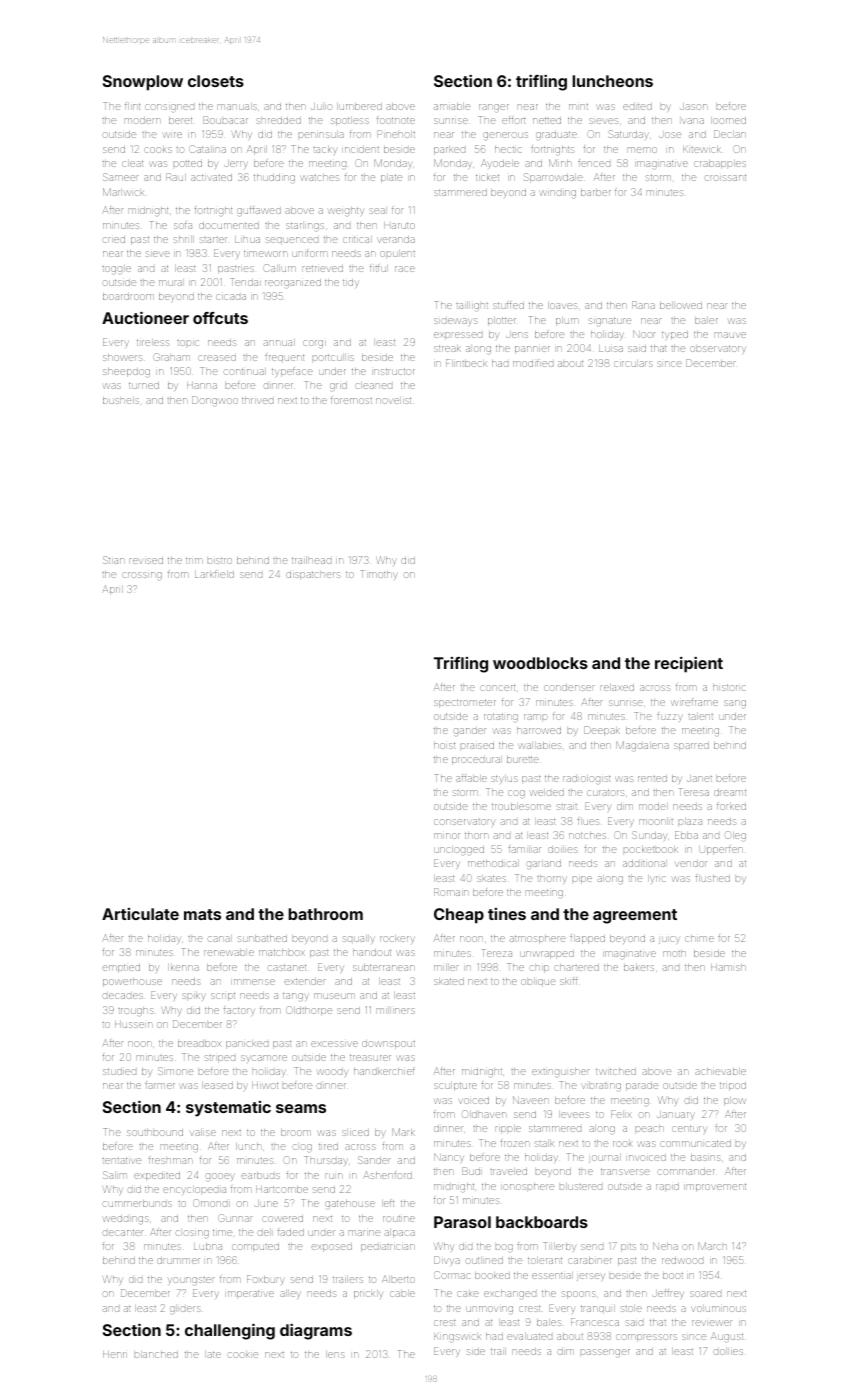 The height and width of the page is (1400, 849). I want to click on recipient, so click(689, 664).
